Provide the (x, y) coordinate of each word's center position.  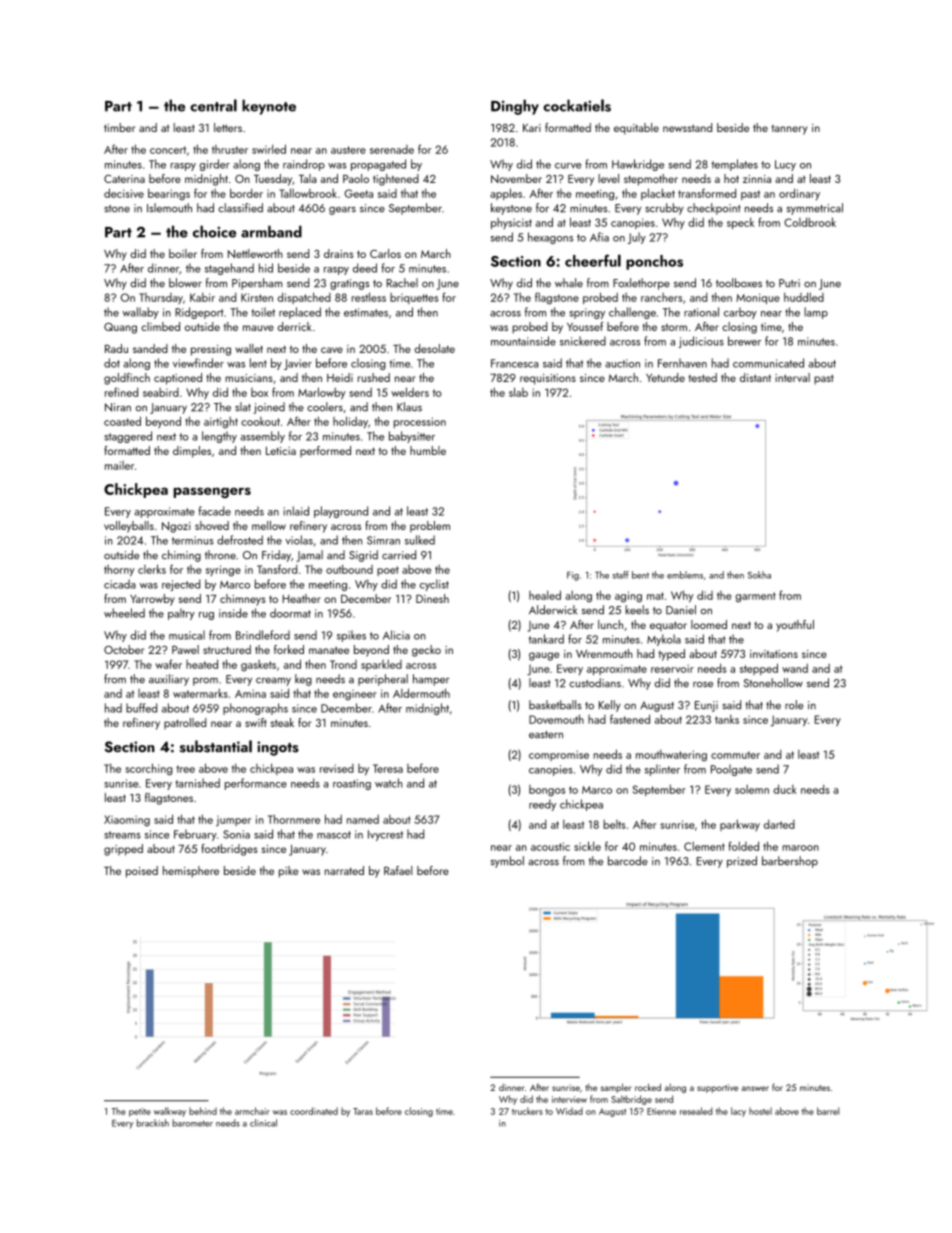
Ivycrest (385, 835)
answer (755, 1088)
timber (119, 127)
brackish (153, 1123)
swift (256, 722)
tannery (790, 130)
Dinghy (515, 107)
